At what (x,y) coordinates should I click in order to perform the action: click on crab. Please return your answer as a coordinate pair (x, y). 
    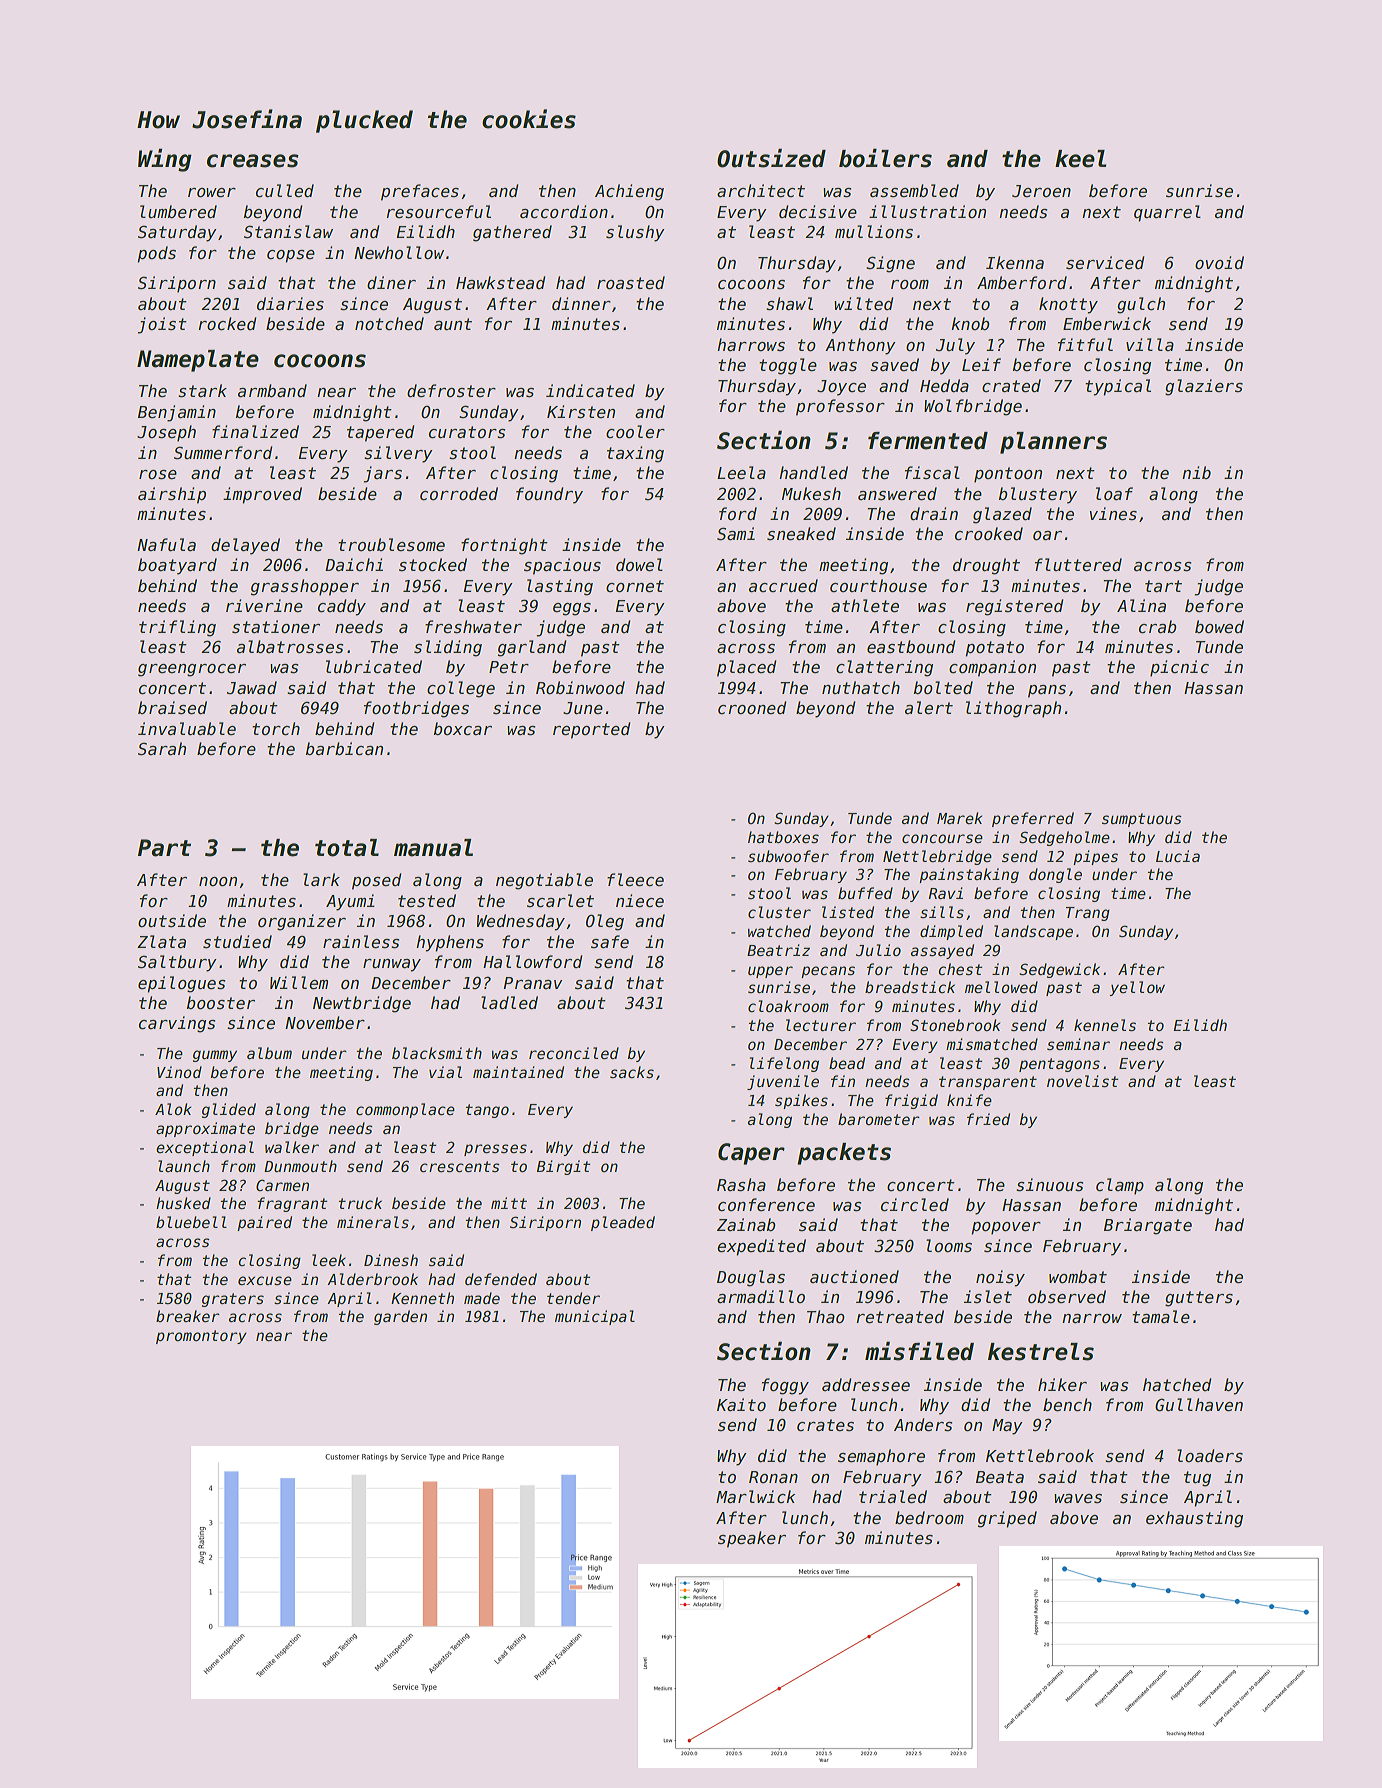
    Looking at the image, I should click on (1158, 626).
